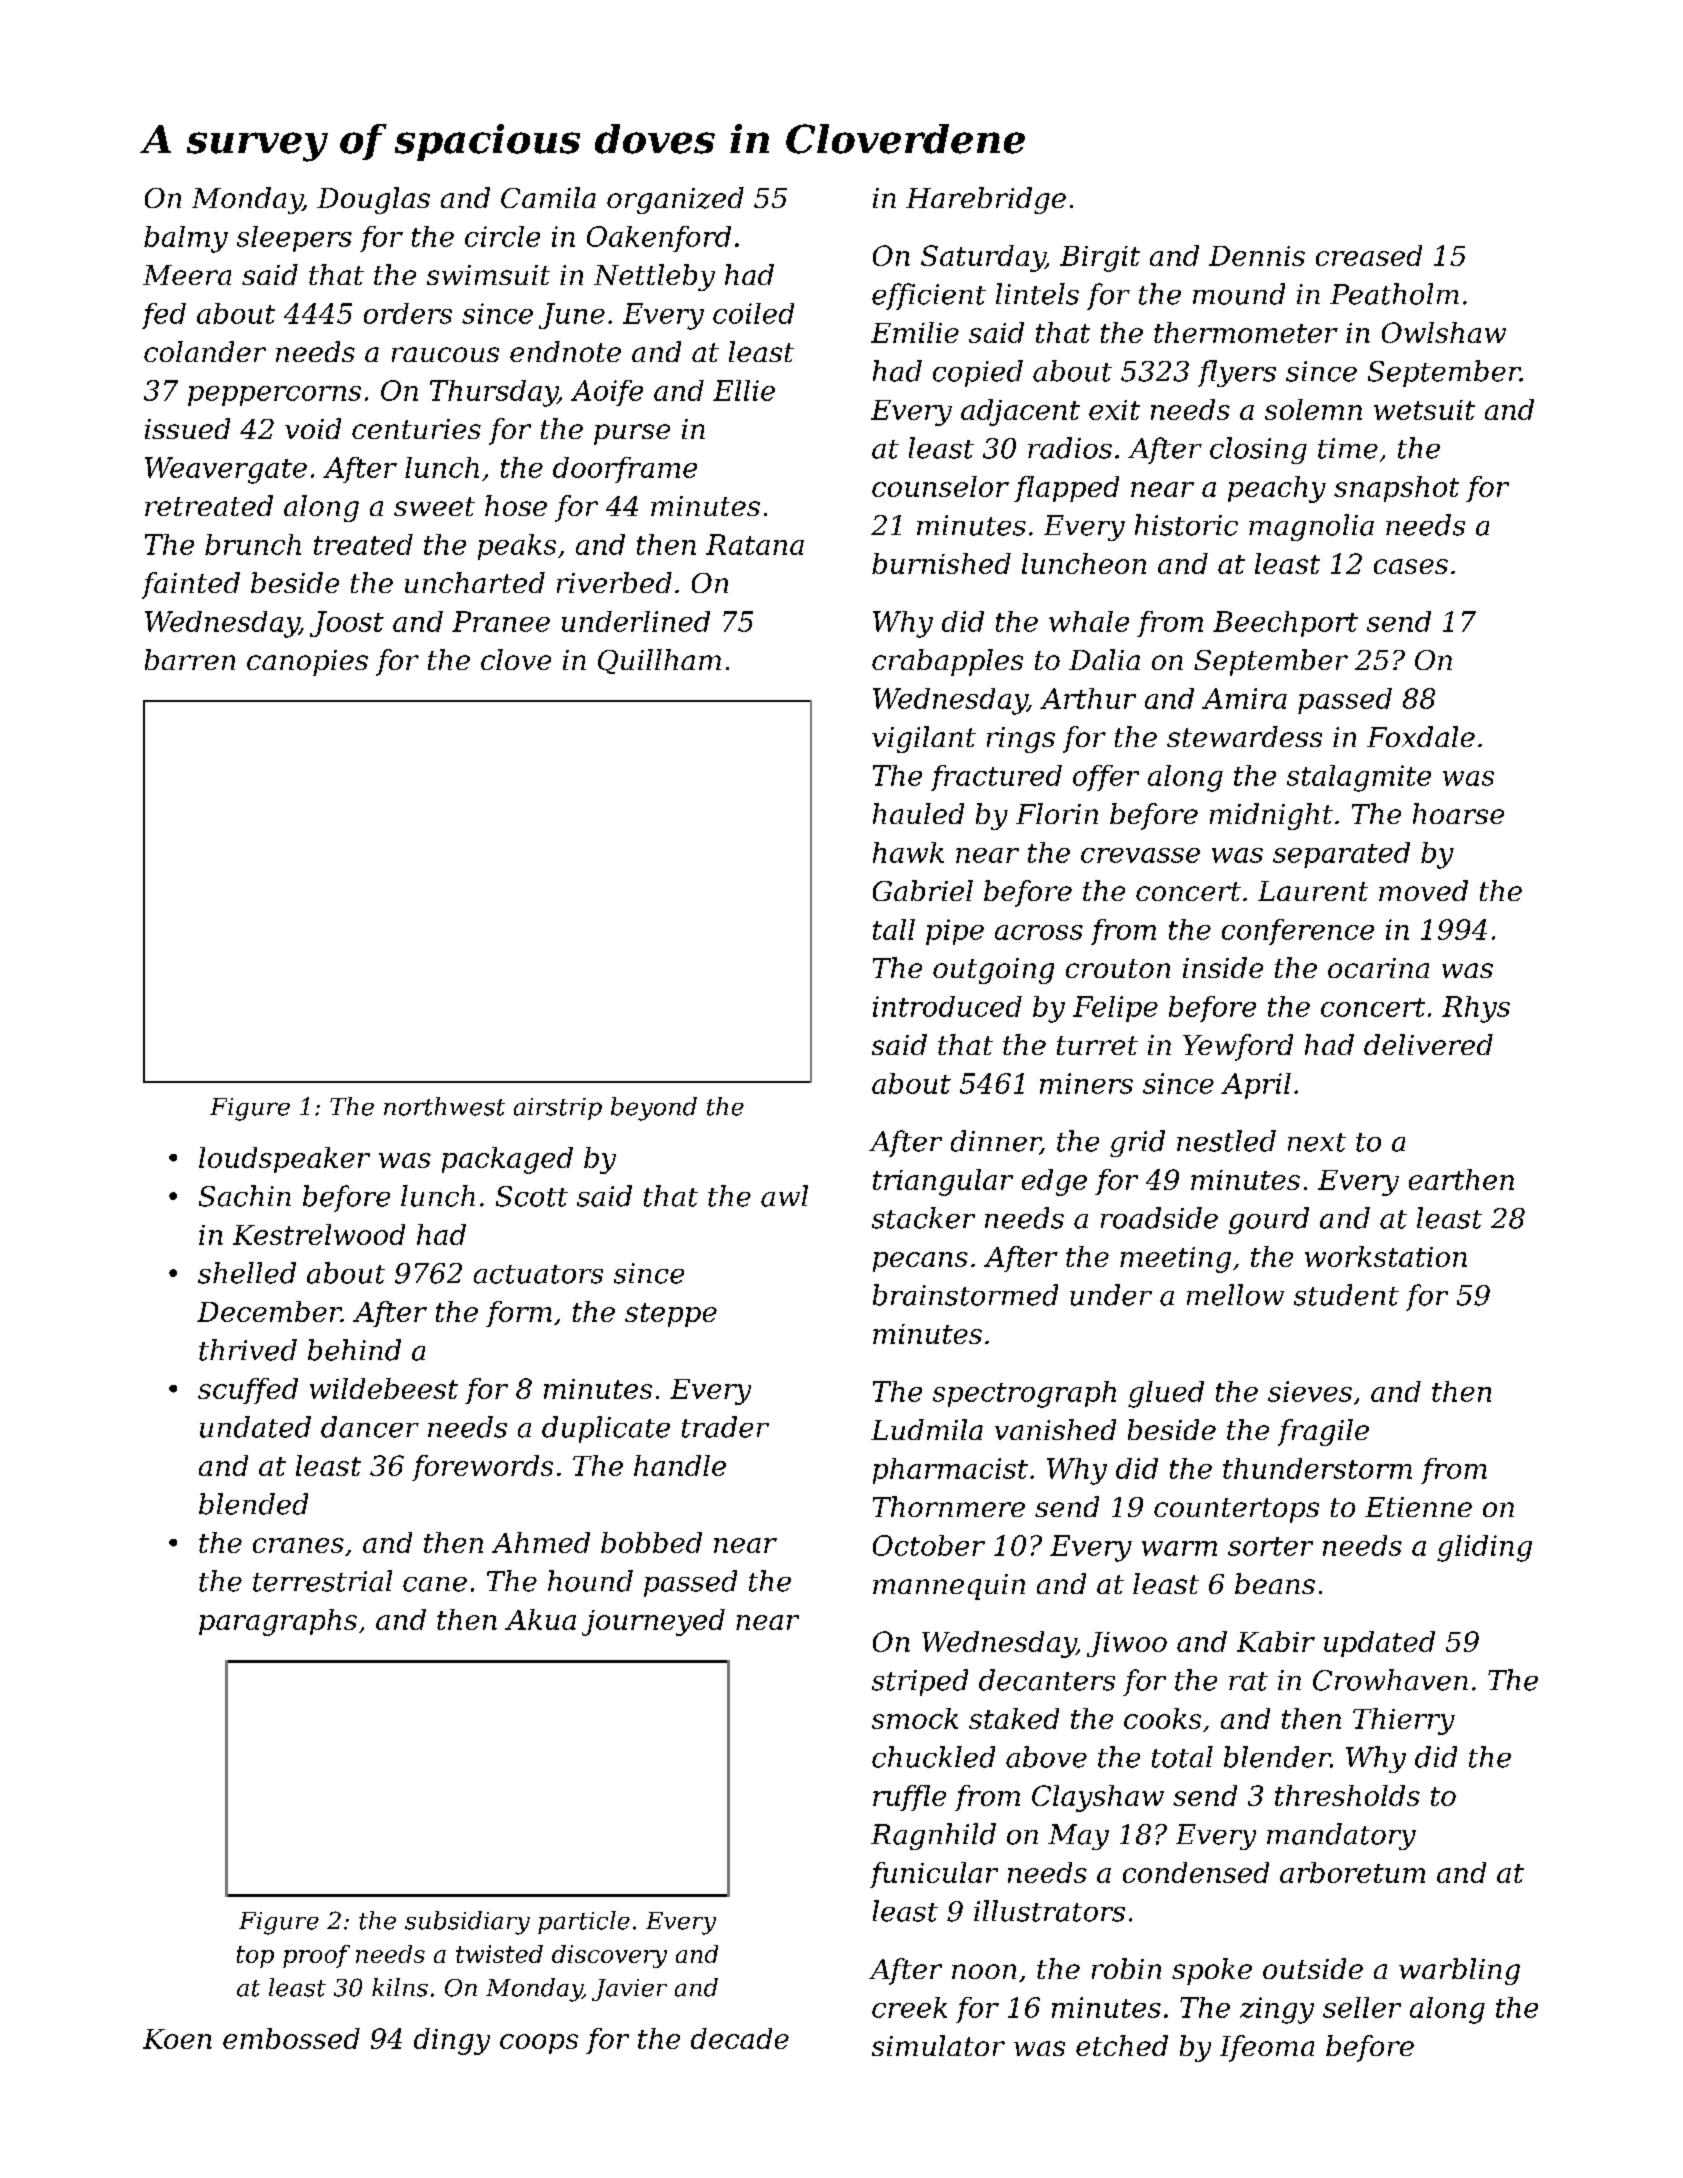  I want to click on organized, so click(675, 200).
